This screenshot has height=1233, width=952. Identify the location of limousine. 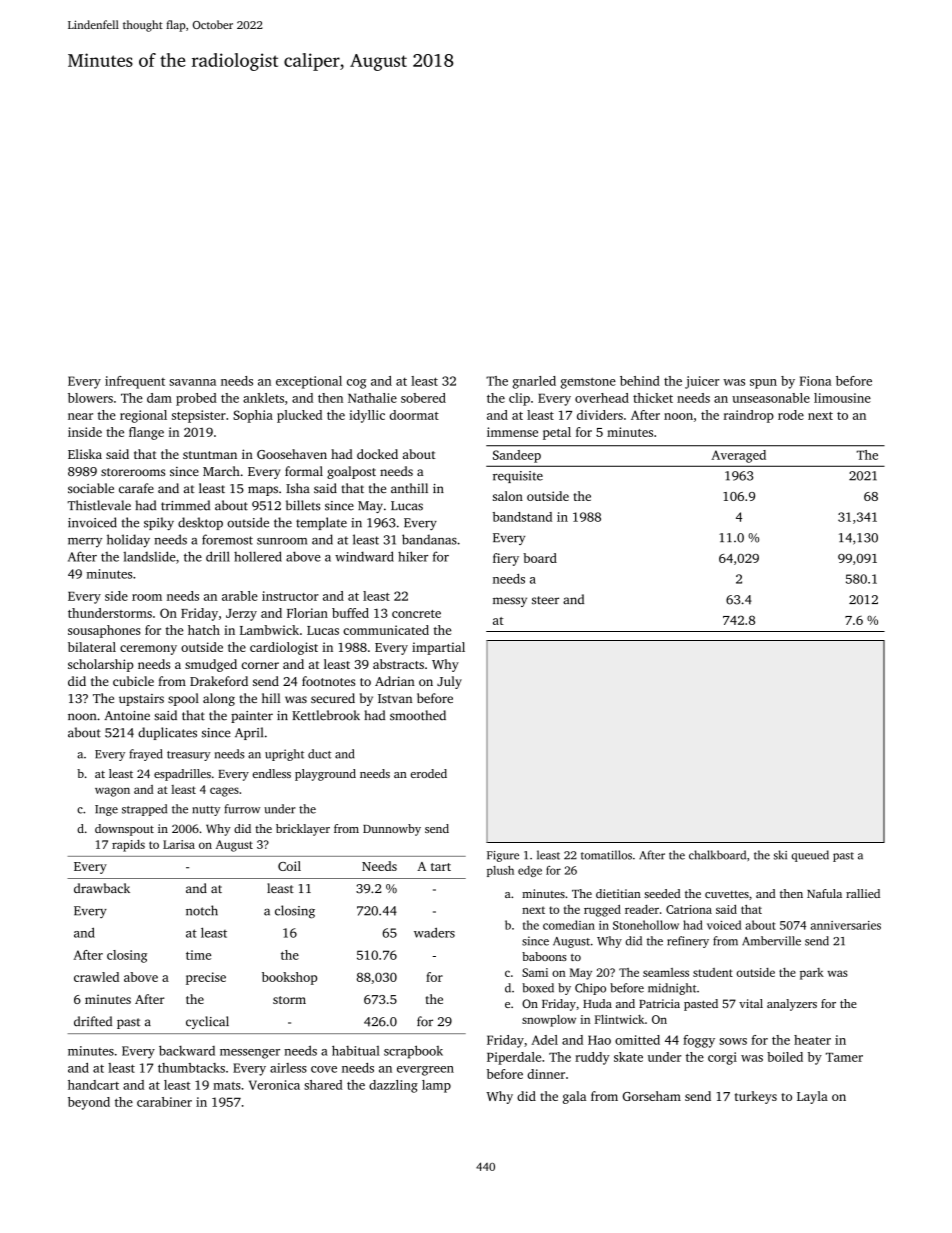
(842, 398).
